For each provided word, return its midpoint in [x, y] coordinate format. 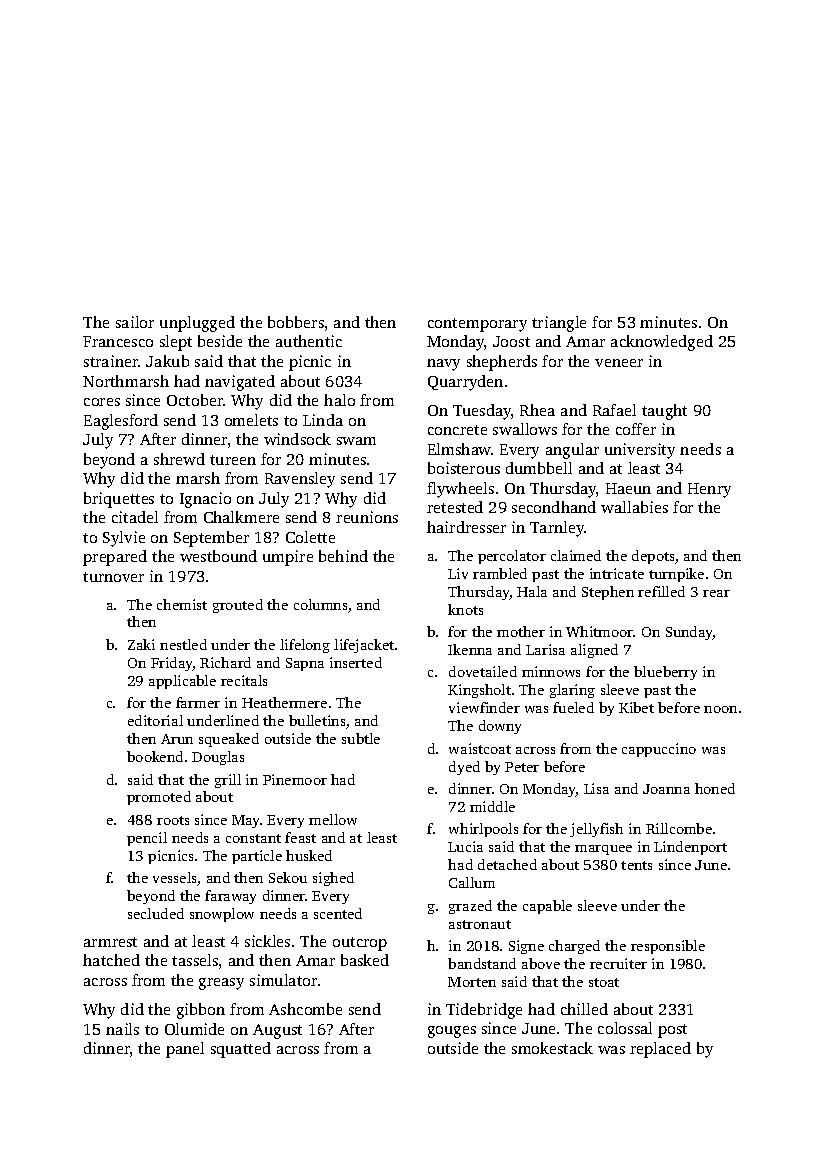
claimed [576, 555]
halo [339, 400]
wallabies [634, 507]
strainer [111, 361]
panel [185, 1050]
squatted [241, 1050]
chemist [182, 604]
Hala [532, 591]
